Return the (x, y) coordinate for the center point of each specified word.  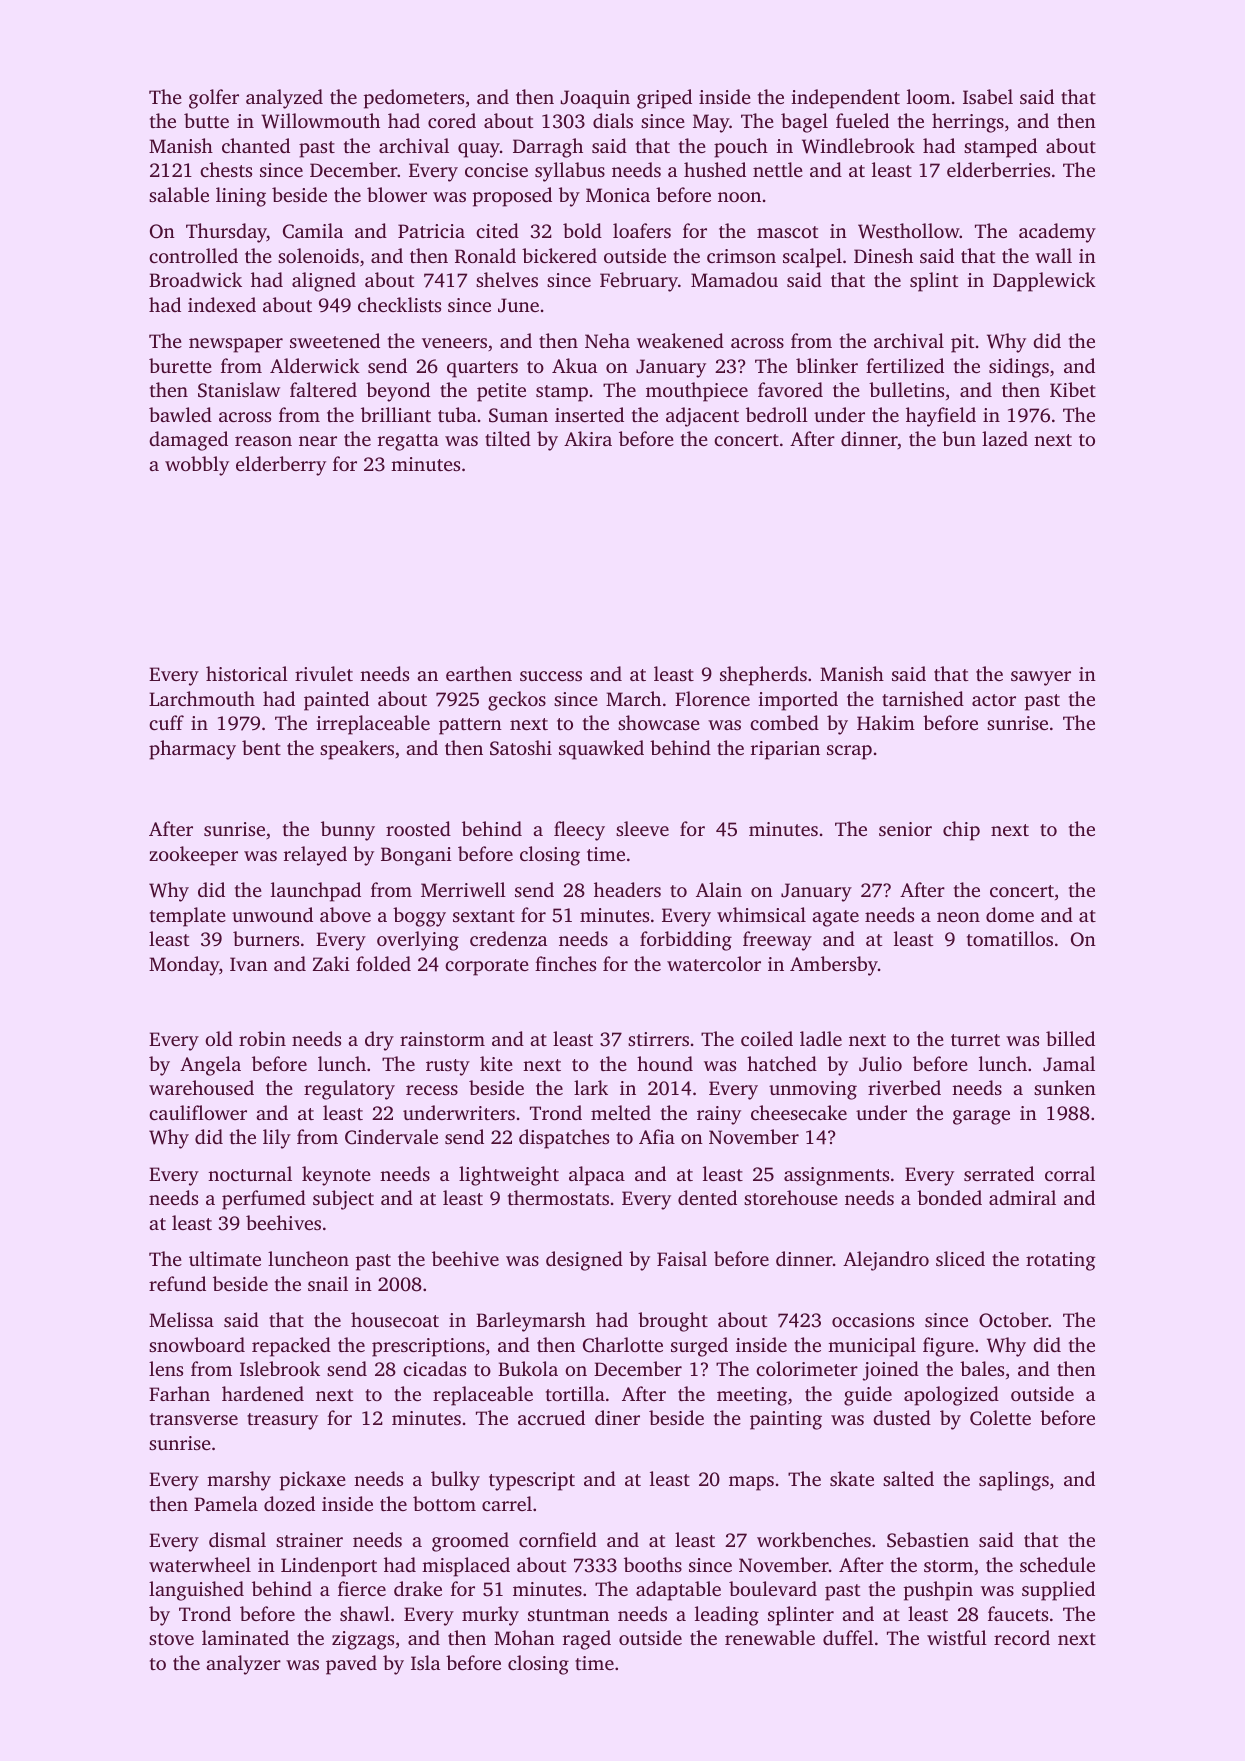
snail (328, 1283)
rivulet (324, 673)
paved (351, 1665)
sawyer (1041, 678)
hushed (715, 169)
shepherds (763, 676)
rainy (719, 1115)
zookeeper (193, 856)
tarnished (923, 698)
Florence (712, 698)
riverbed (904, 1087)
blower (397, 194)
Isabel (988, 96)
